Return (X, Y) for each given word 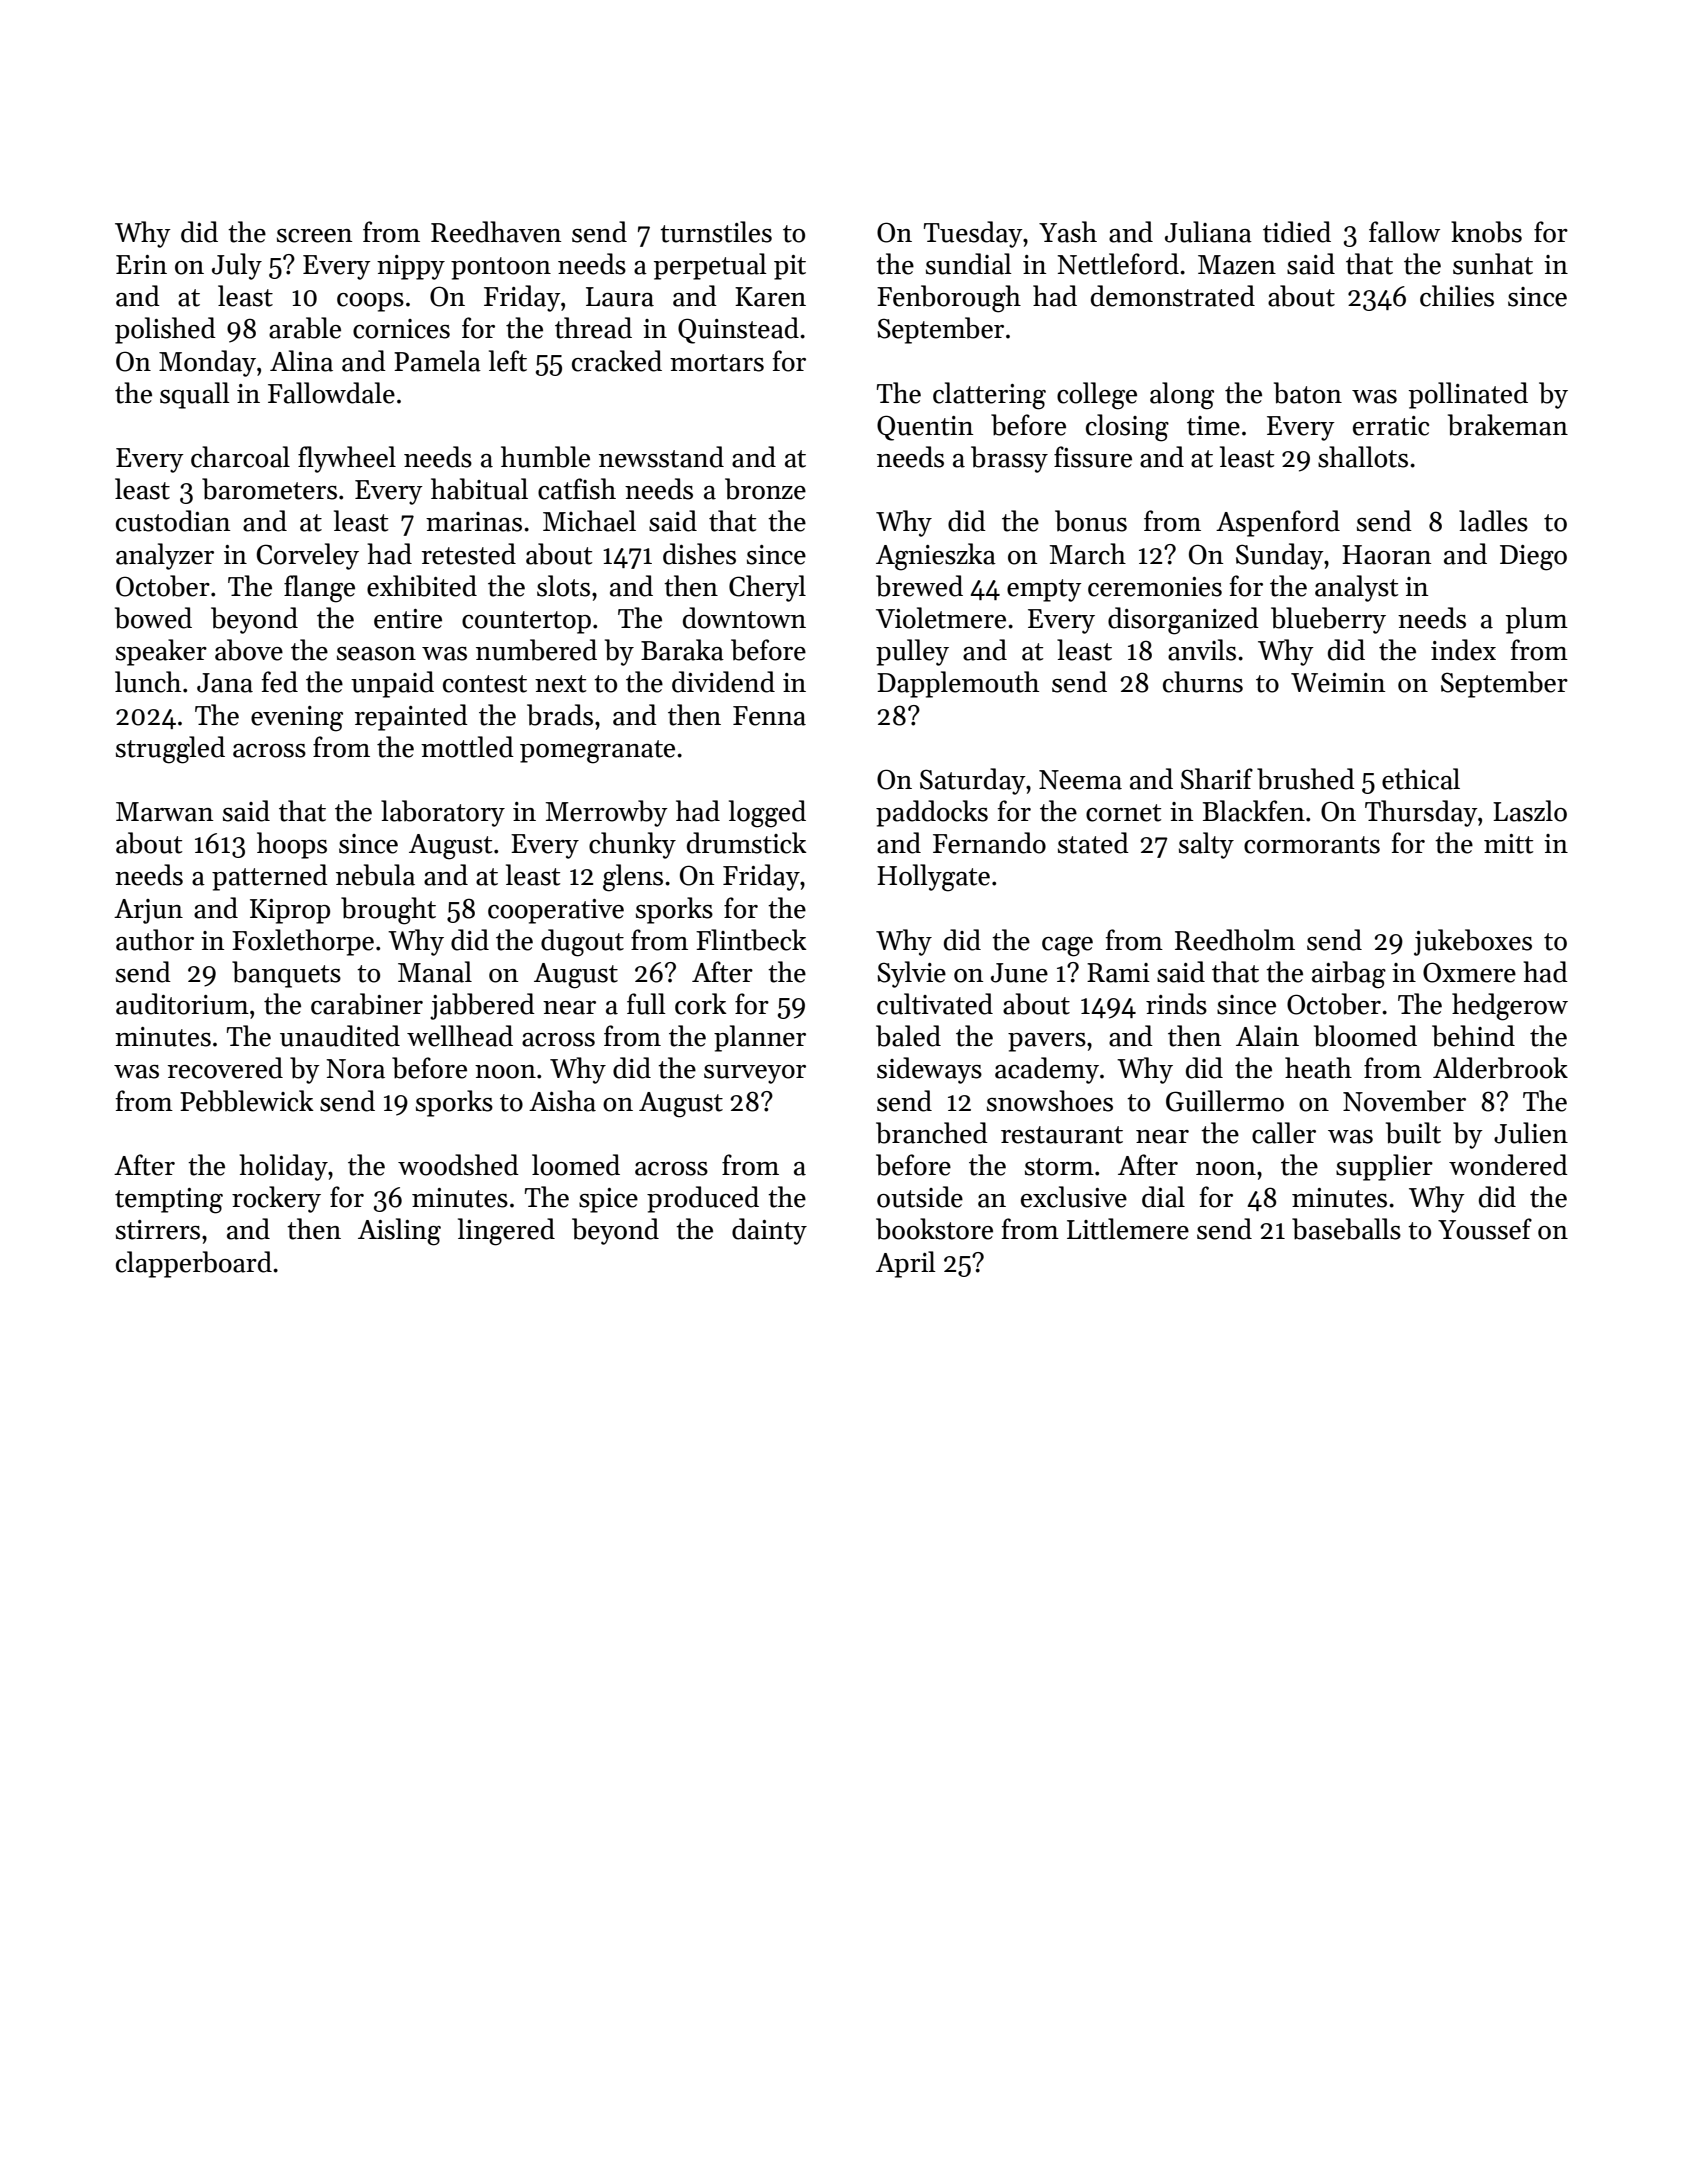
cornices (401, 329)
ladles (1493, 521)
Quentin (925, 428)
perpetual (710, 266)
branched (932, 1133)
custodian (173, 521)
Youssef (1485, 1229)
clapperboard (194, 1264)
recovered (225, 1068)
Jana (225, 683)
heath (1318, 1068)
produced (703, 1199)
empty (1044, 590)
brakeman (1508, 425)
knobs (1486, 232)
